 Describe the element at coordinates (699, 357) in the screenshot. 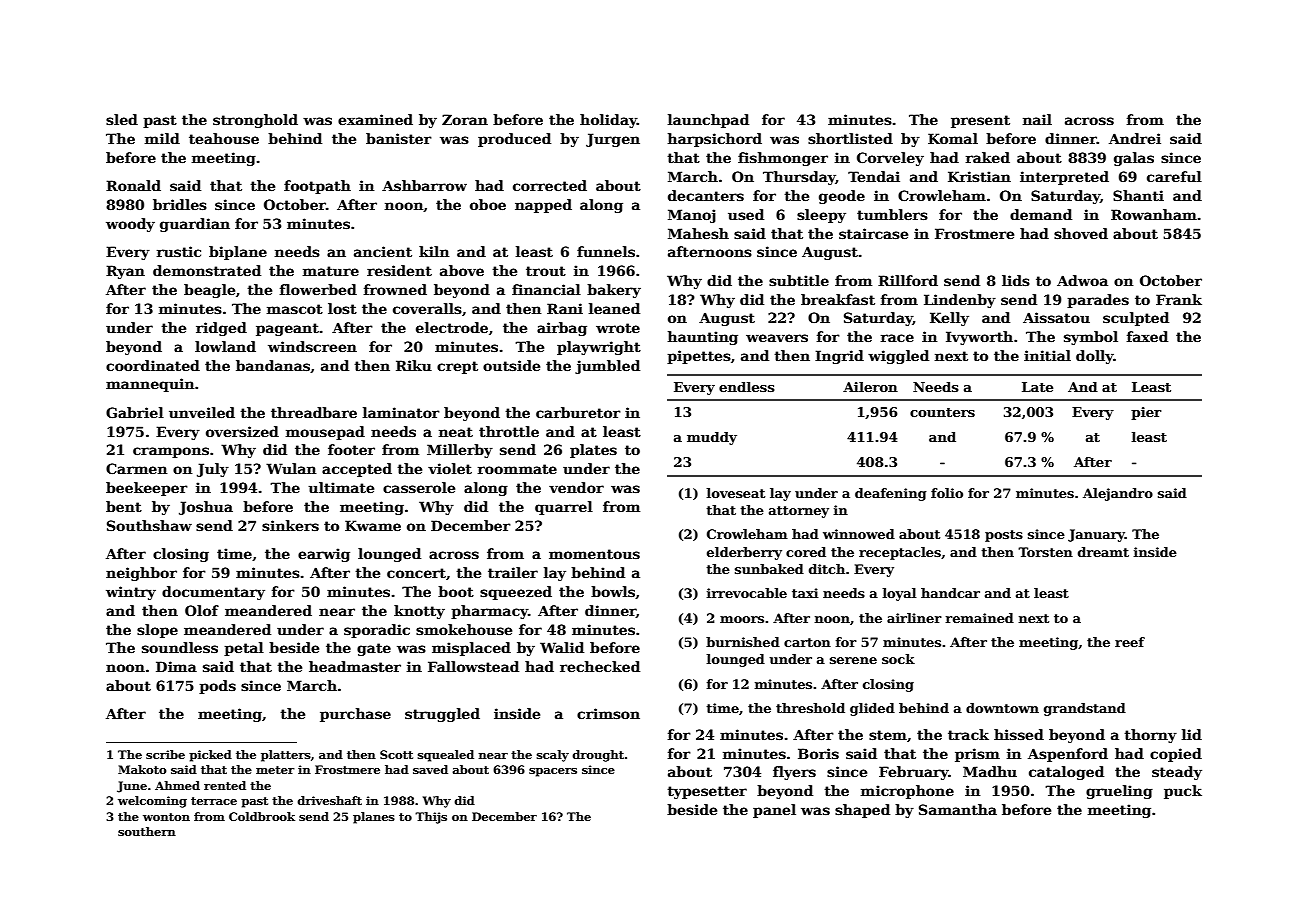

I see `pipettes` at that location.
